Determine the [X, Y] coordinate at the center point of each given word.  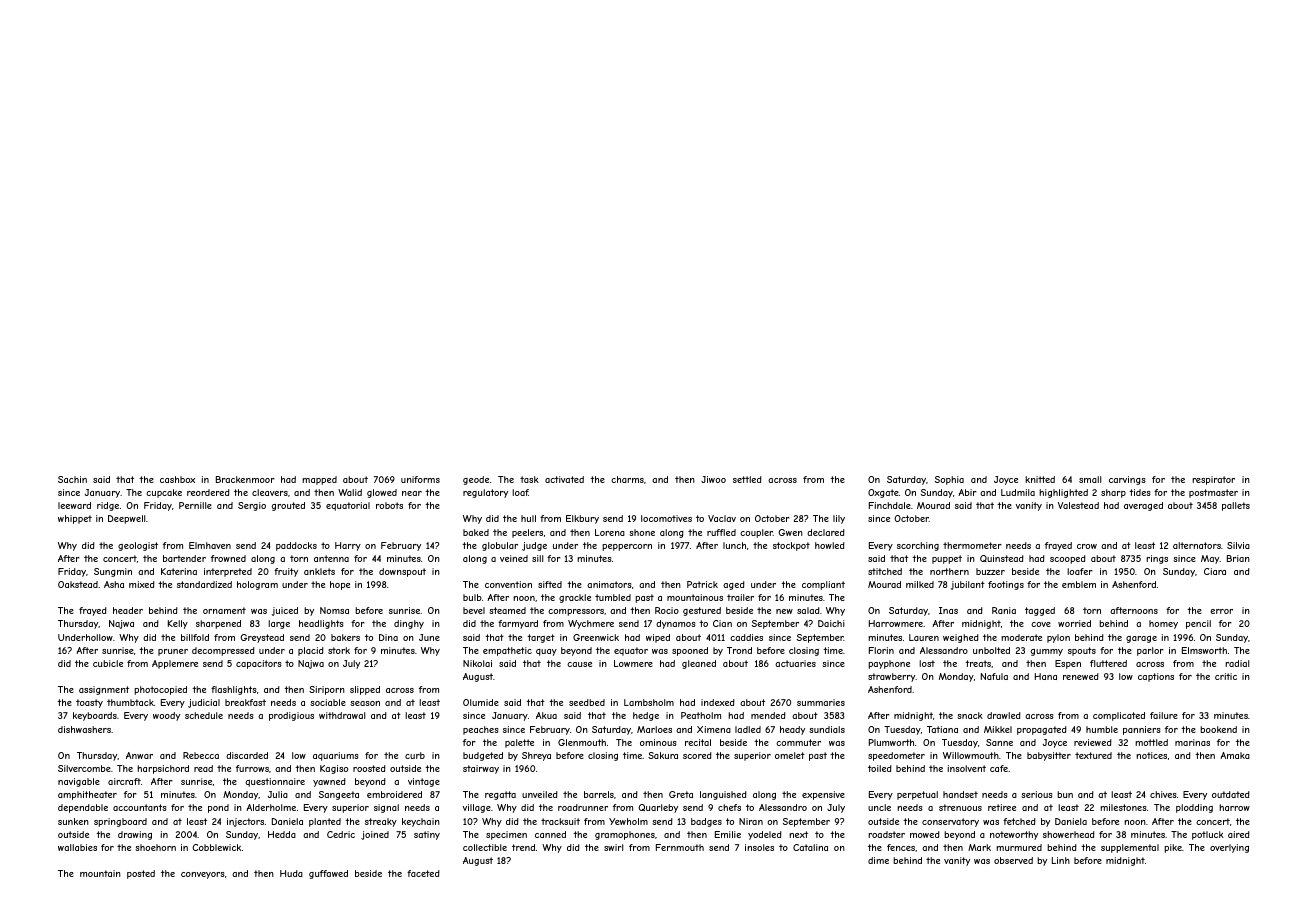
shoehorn [155, 847]
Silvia [1238, 545]
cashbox [177, 479]
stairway [481, 769]
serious [1037, 794]
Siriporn [327, 690]
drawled [1004, 715]
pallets [1236, 506]
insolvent [966, 768]
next [798, 834]
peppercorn [627, 547]
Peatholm [701, 715]
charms [627, 479]
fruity [286, 572]
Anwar [139, 755]
